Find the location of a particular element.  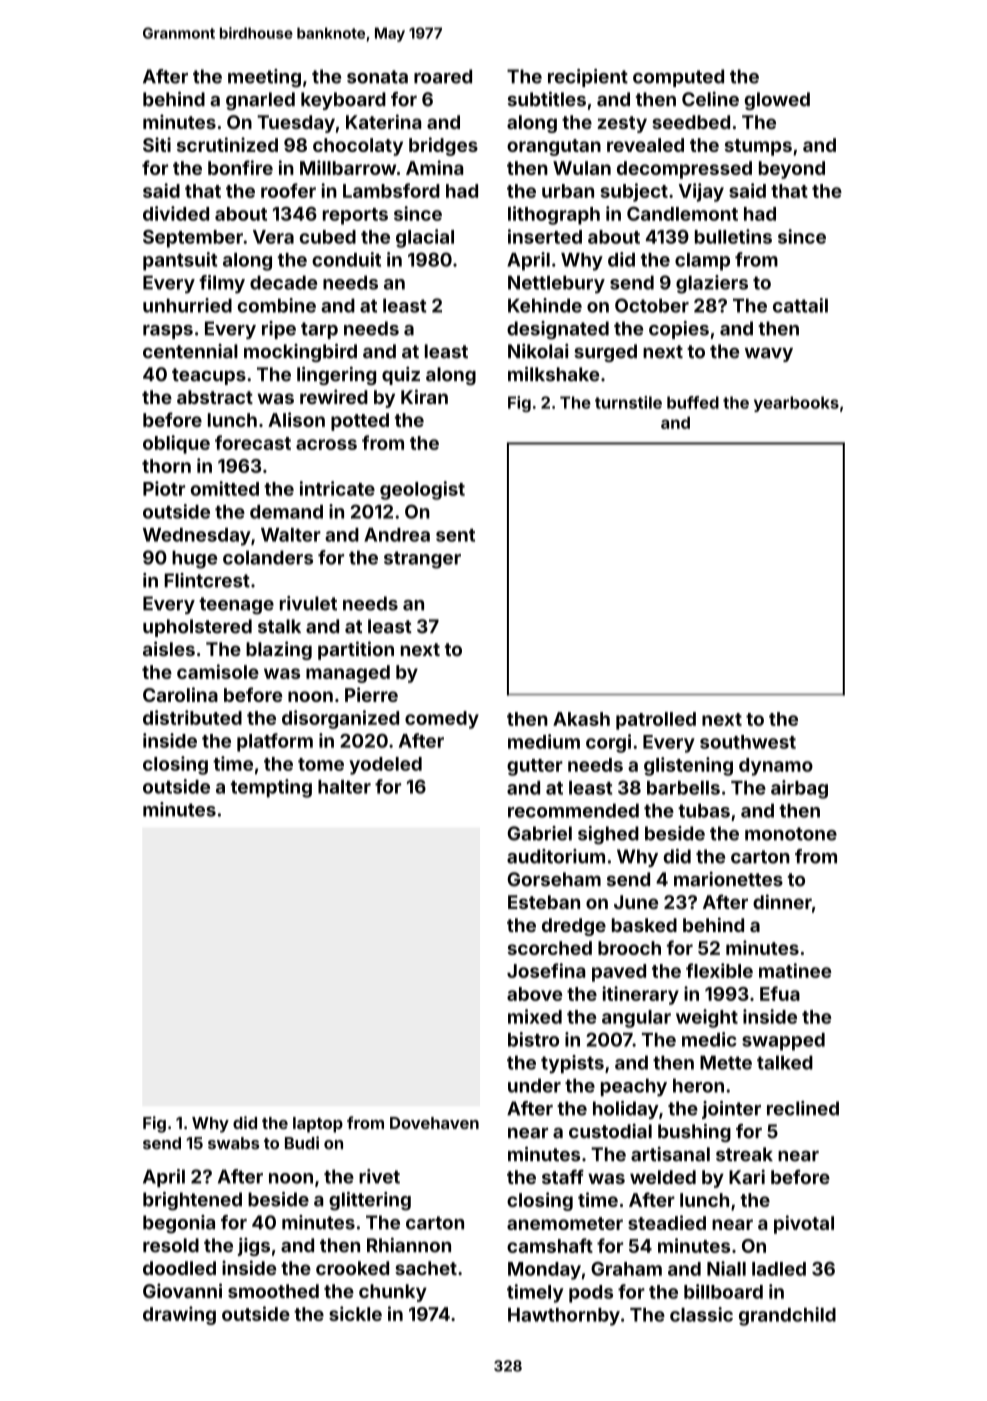

roared is located at coordinates (443, 76).
